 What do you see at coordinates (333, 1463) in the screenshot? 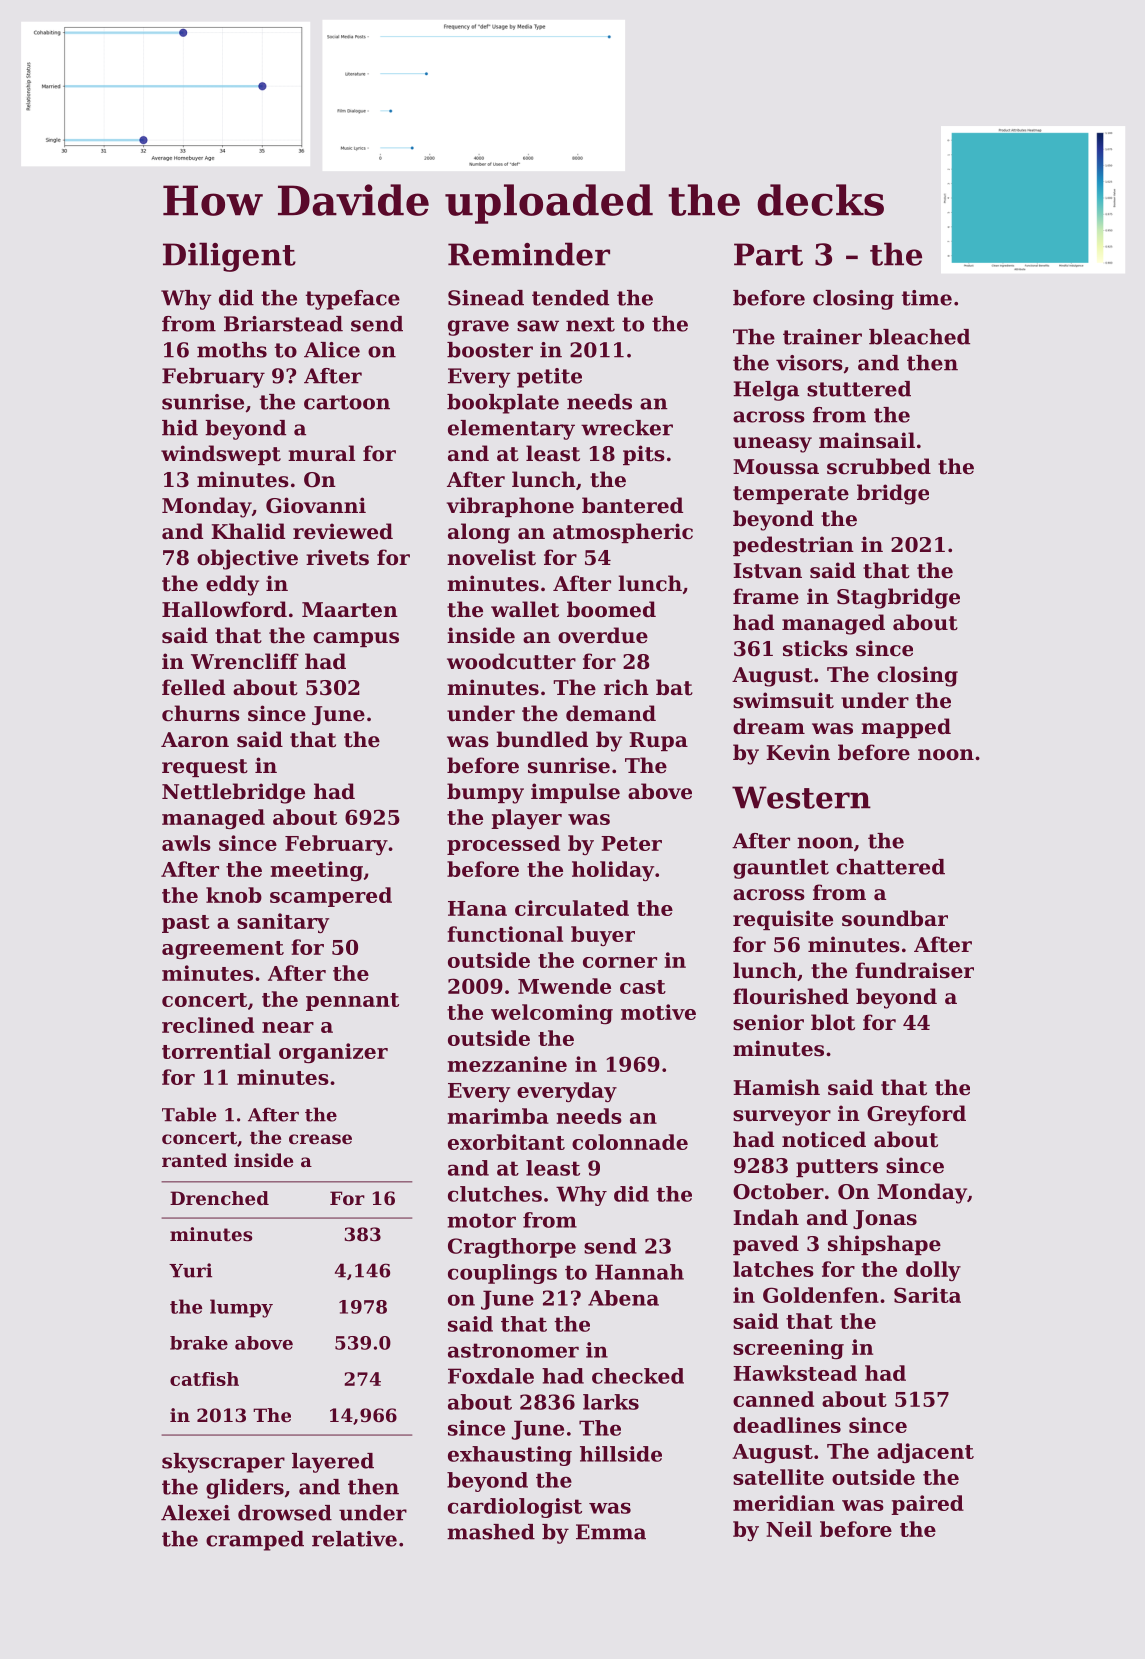
I see `layered` at bounding box center [333, 1463].
